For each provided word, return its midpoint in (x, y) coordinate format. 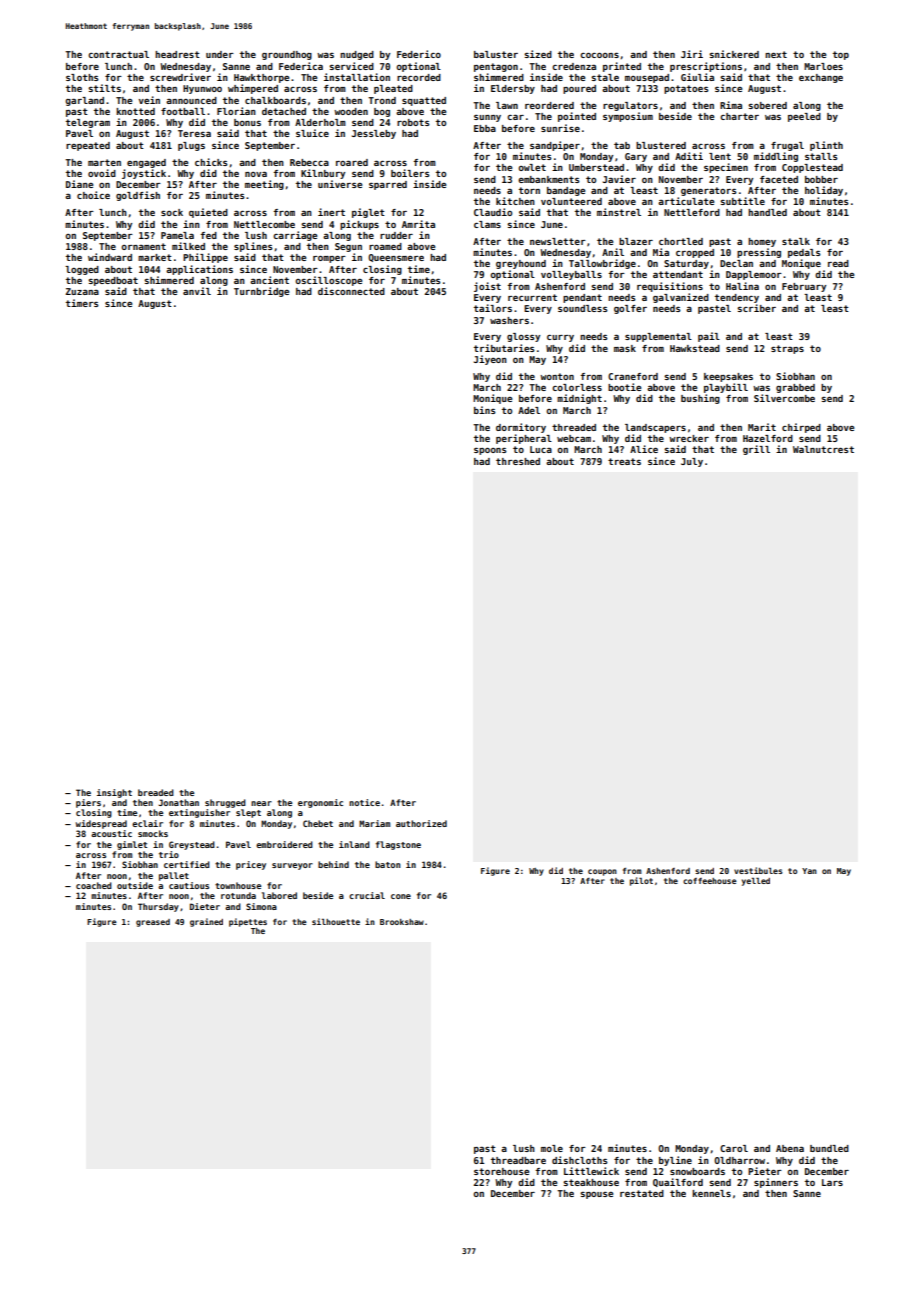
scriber (756, 308)
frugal (787, 146)
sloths (82, 77)
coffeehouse (710, 881)
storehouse (501, 1171)
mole (552, 1148)
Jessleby (374, 134)
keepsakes (728, 377)
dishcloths (580, 1160)
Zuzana (82, 291)
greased (153, 923)
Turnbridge (261, 292)
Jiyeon (490, 360)
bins (485, 410)
